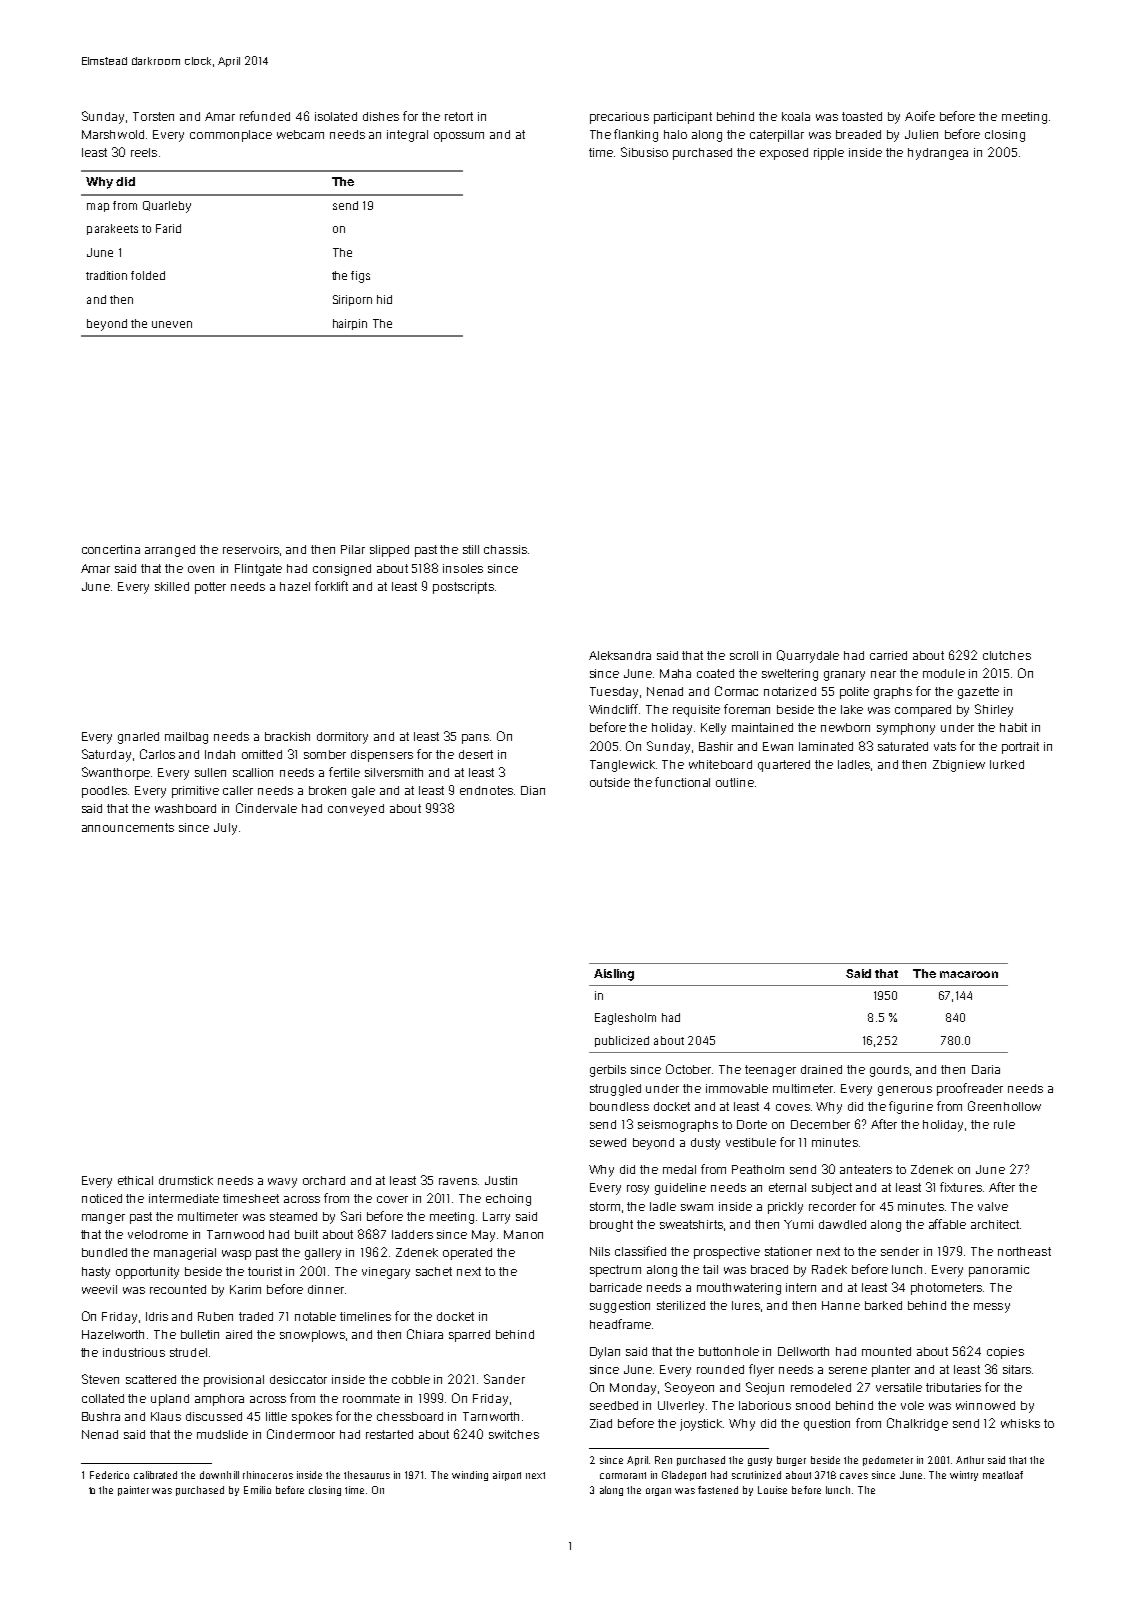 The width and height of the screenshot is (1136, 1606). What do you see at coordinates (133, 1491) in the screenshot?
I see `painter` at bounding box center [133, 1491].
